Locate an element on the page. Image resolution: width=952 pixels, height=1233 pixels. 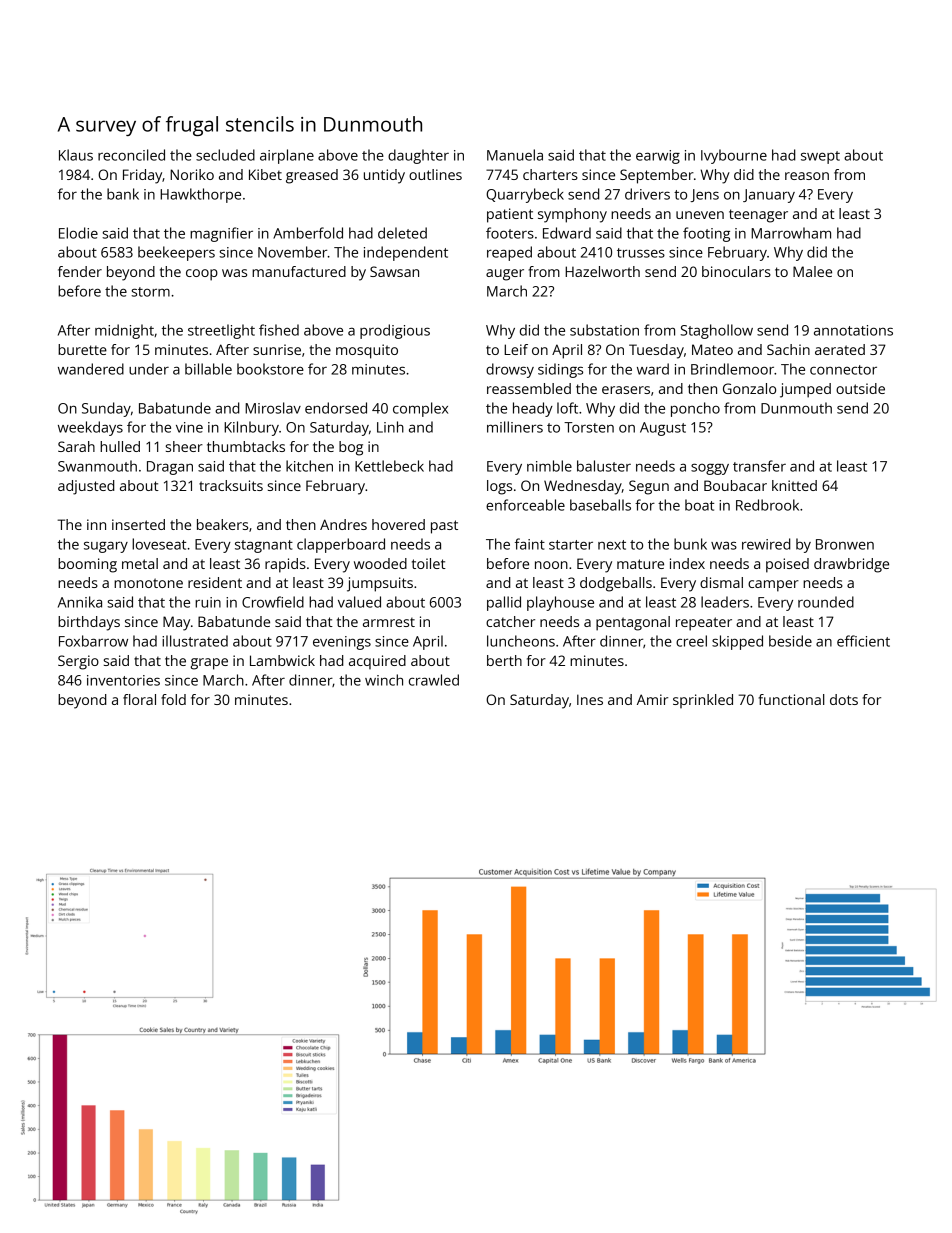
secluded is located at coordinates (225, 155).
